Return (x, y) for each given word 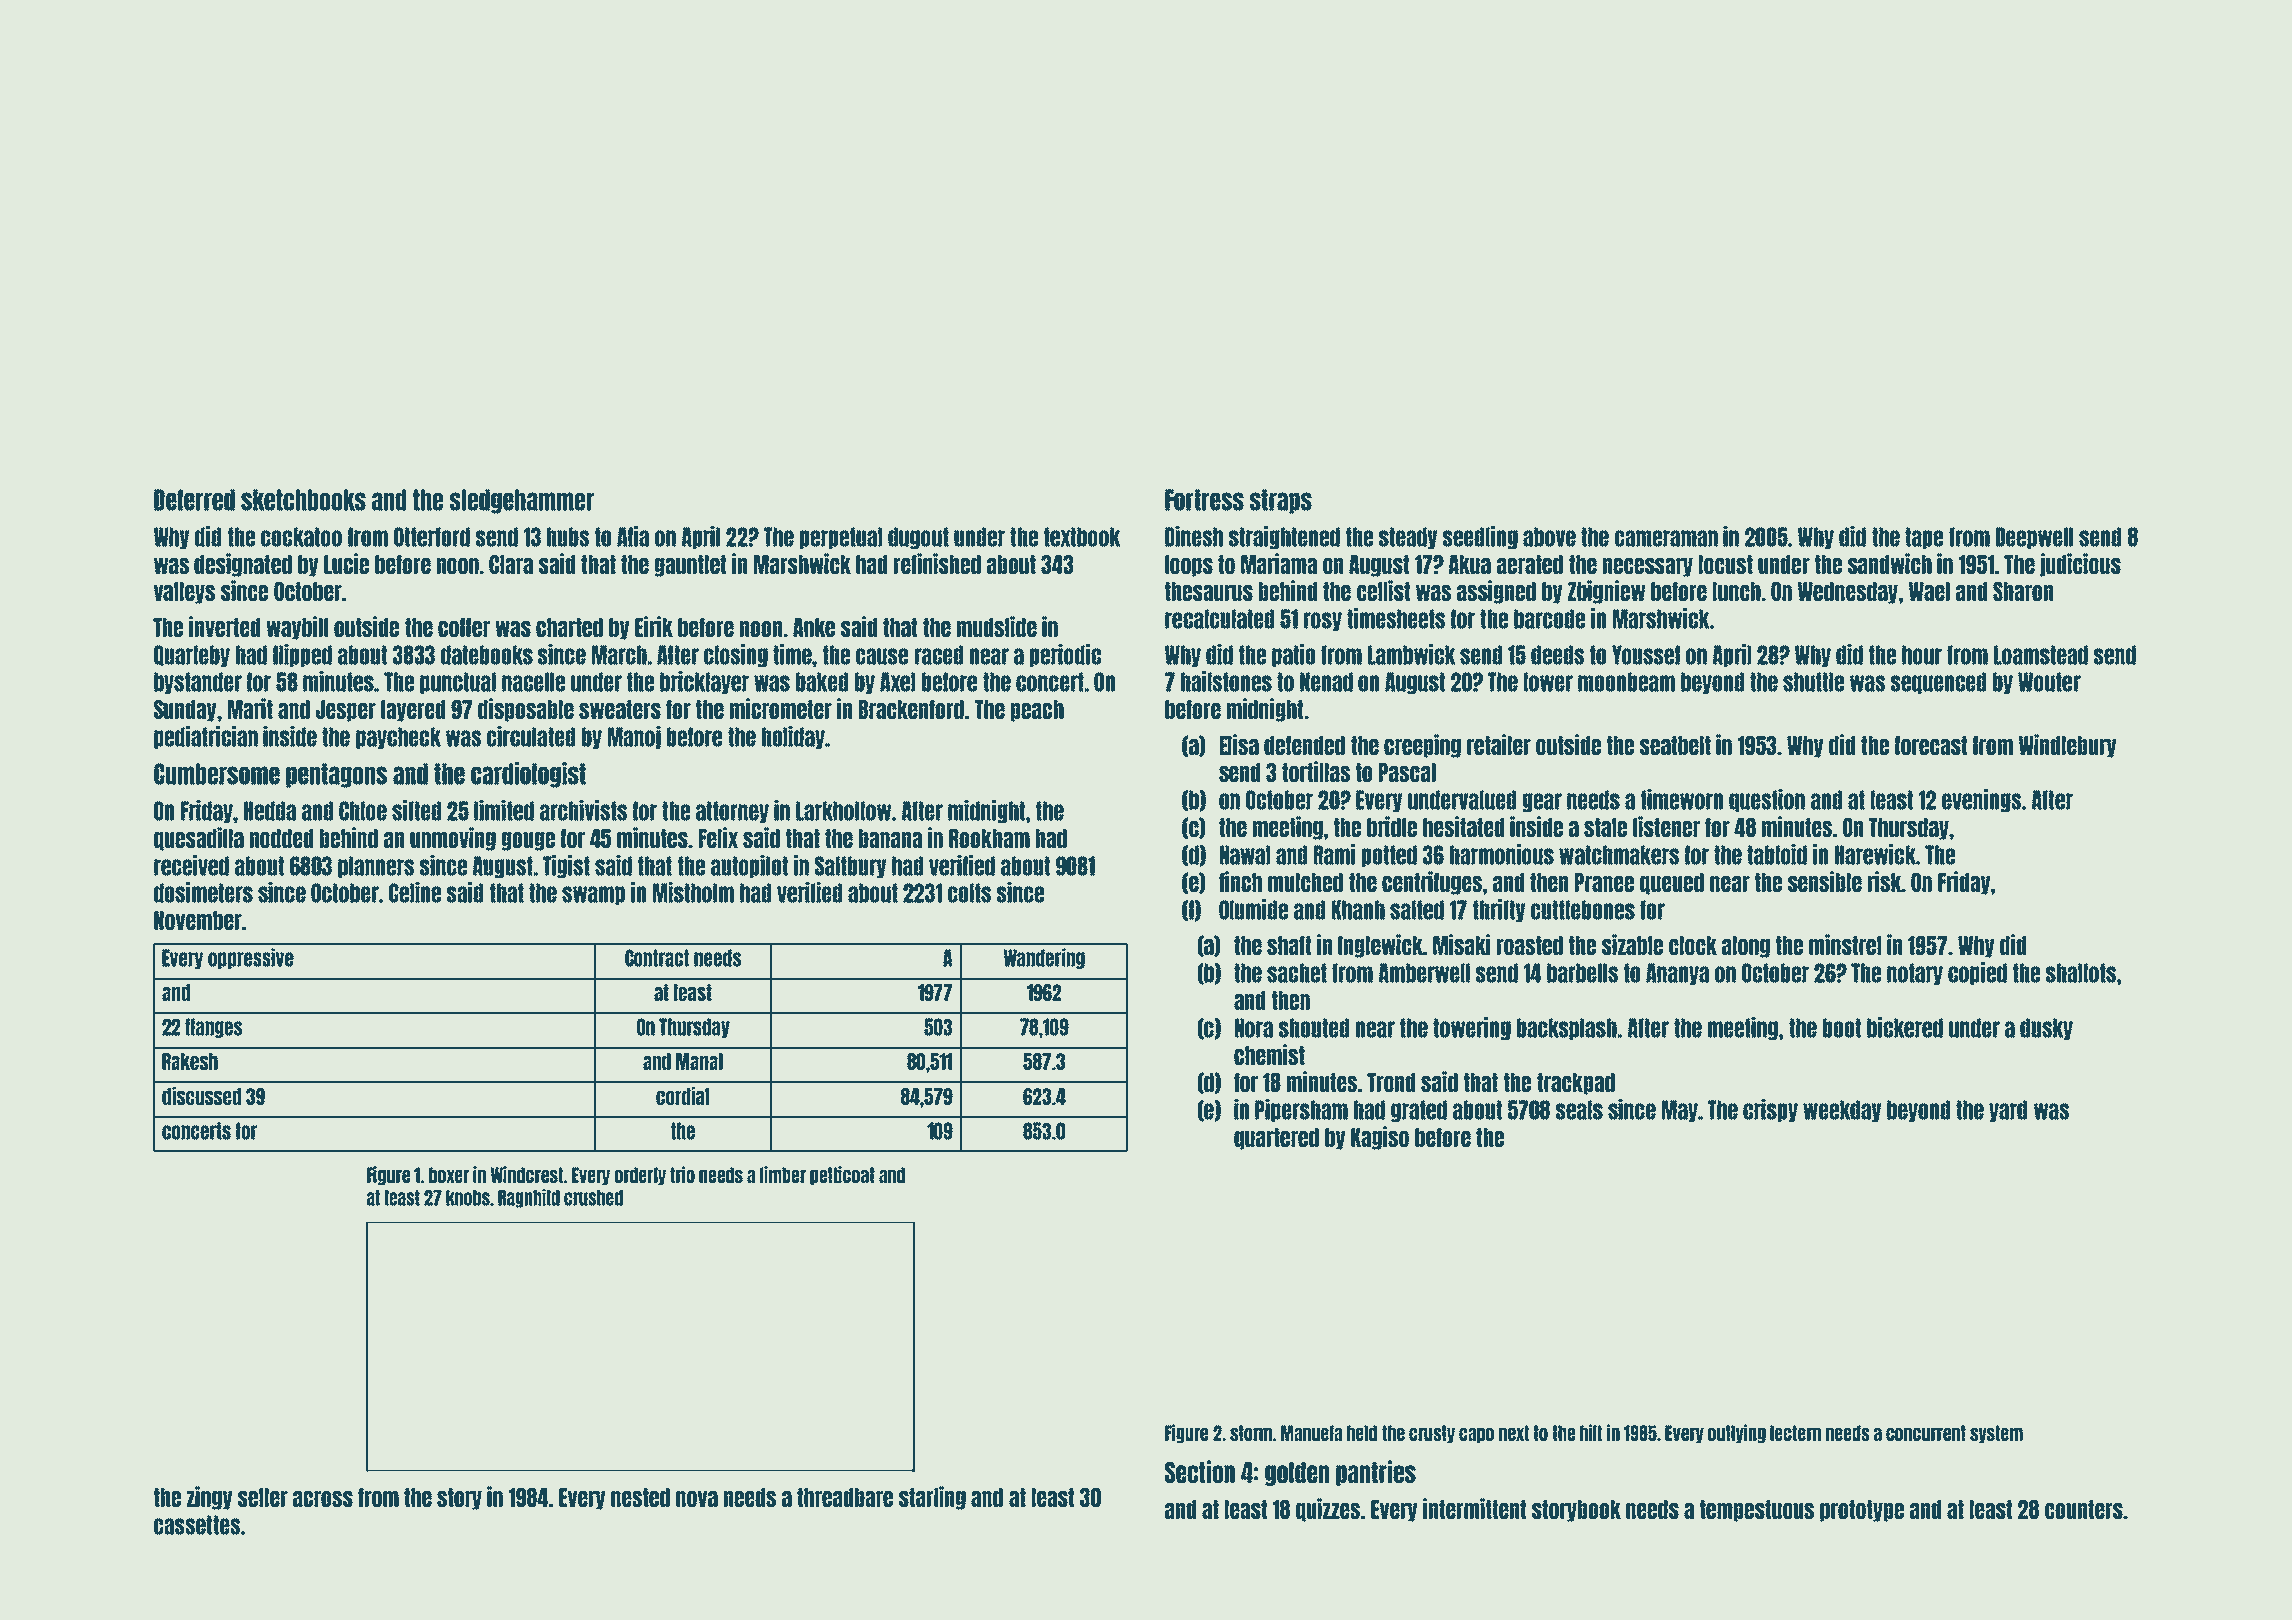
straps (1281, 501)
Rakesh (190, 1061)
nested (640, 1497)
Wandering (1044, 958)
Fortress (1204, 500)
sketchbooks (303, 500)
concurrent (1926, 1433)
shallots (2081, 973)
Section (1200, 1471)
